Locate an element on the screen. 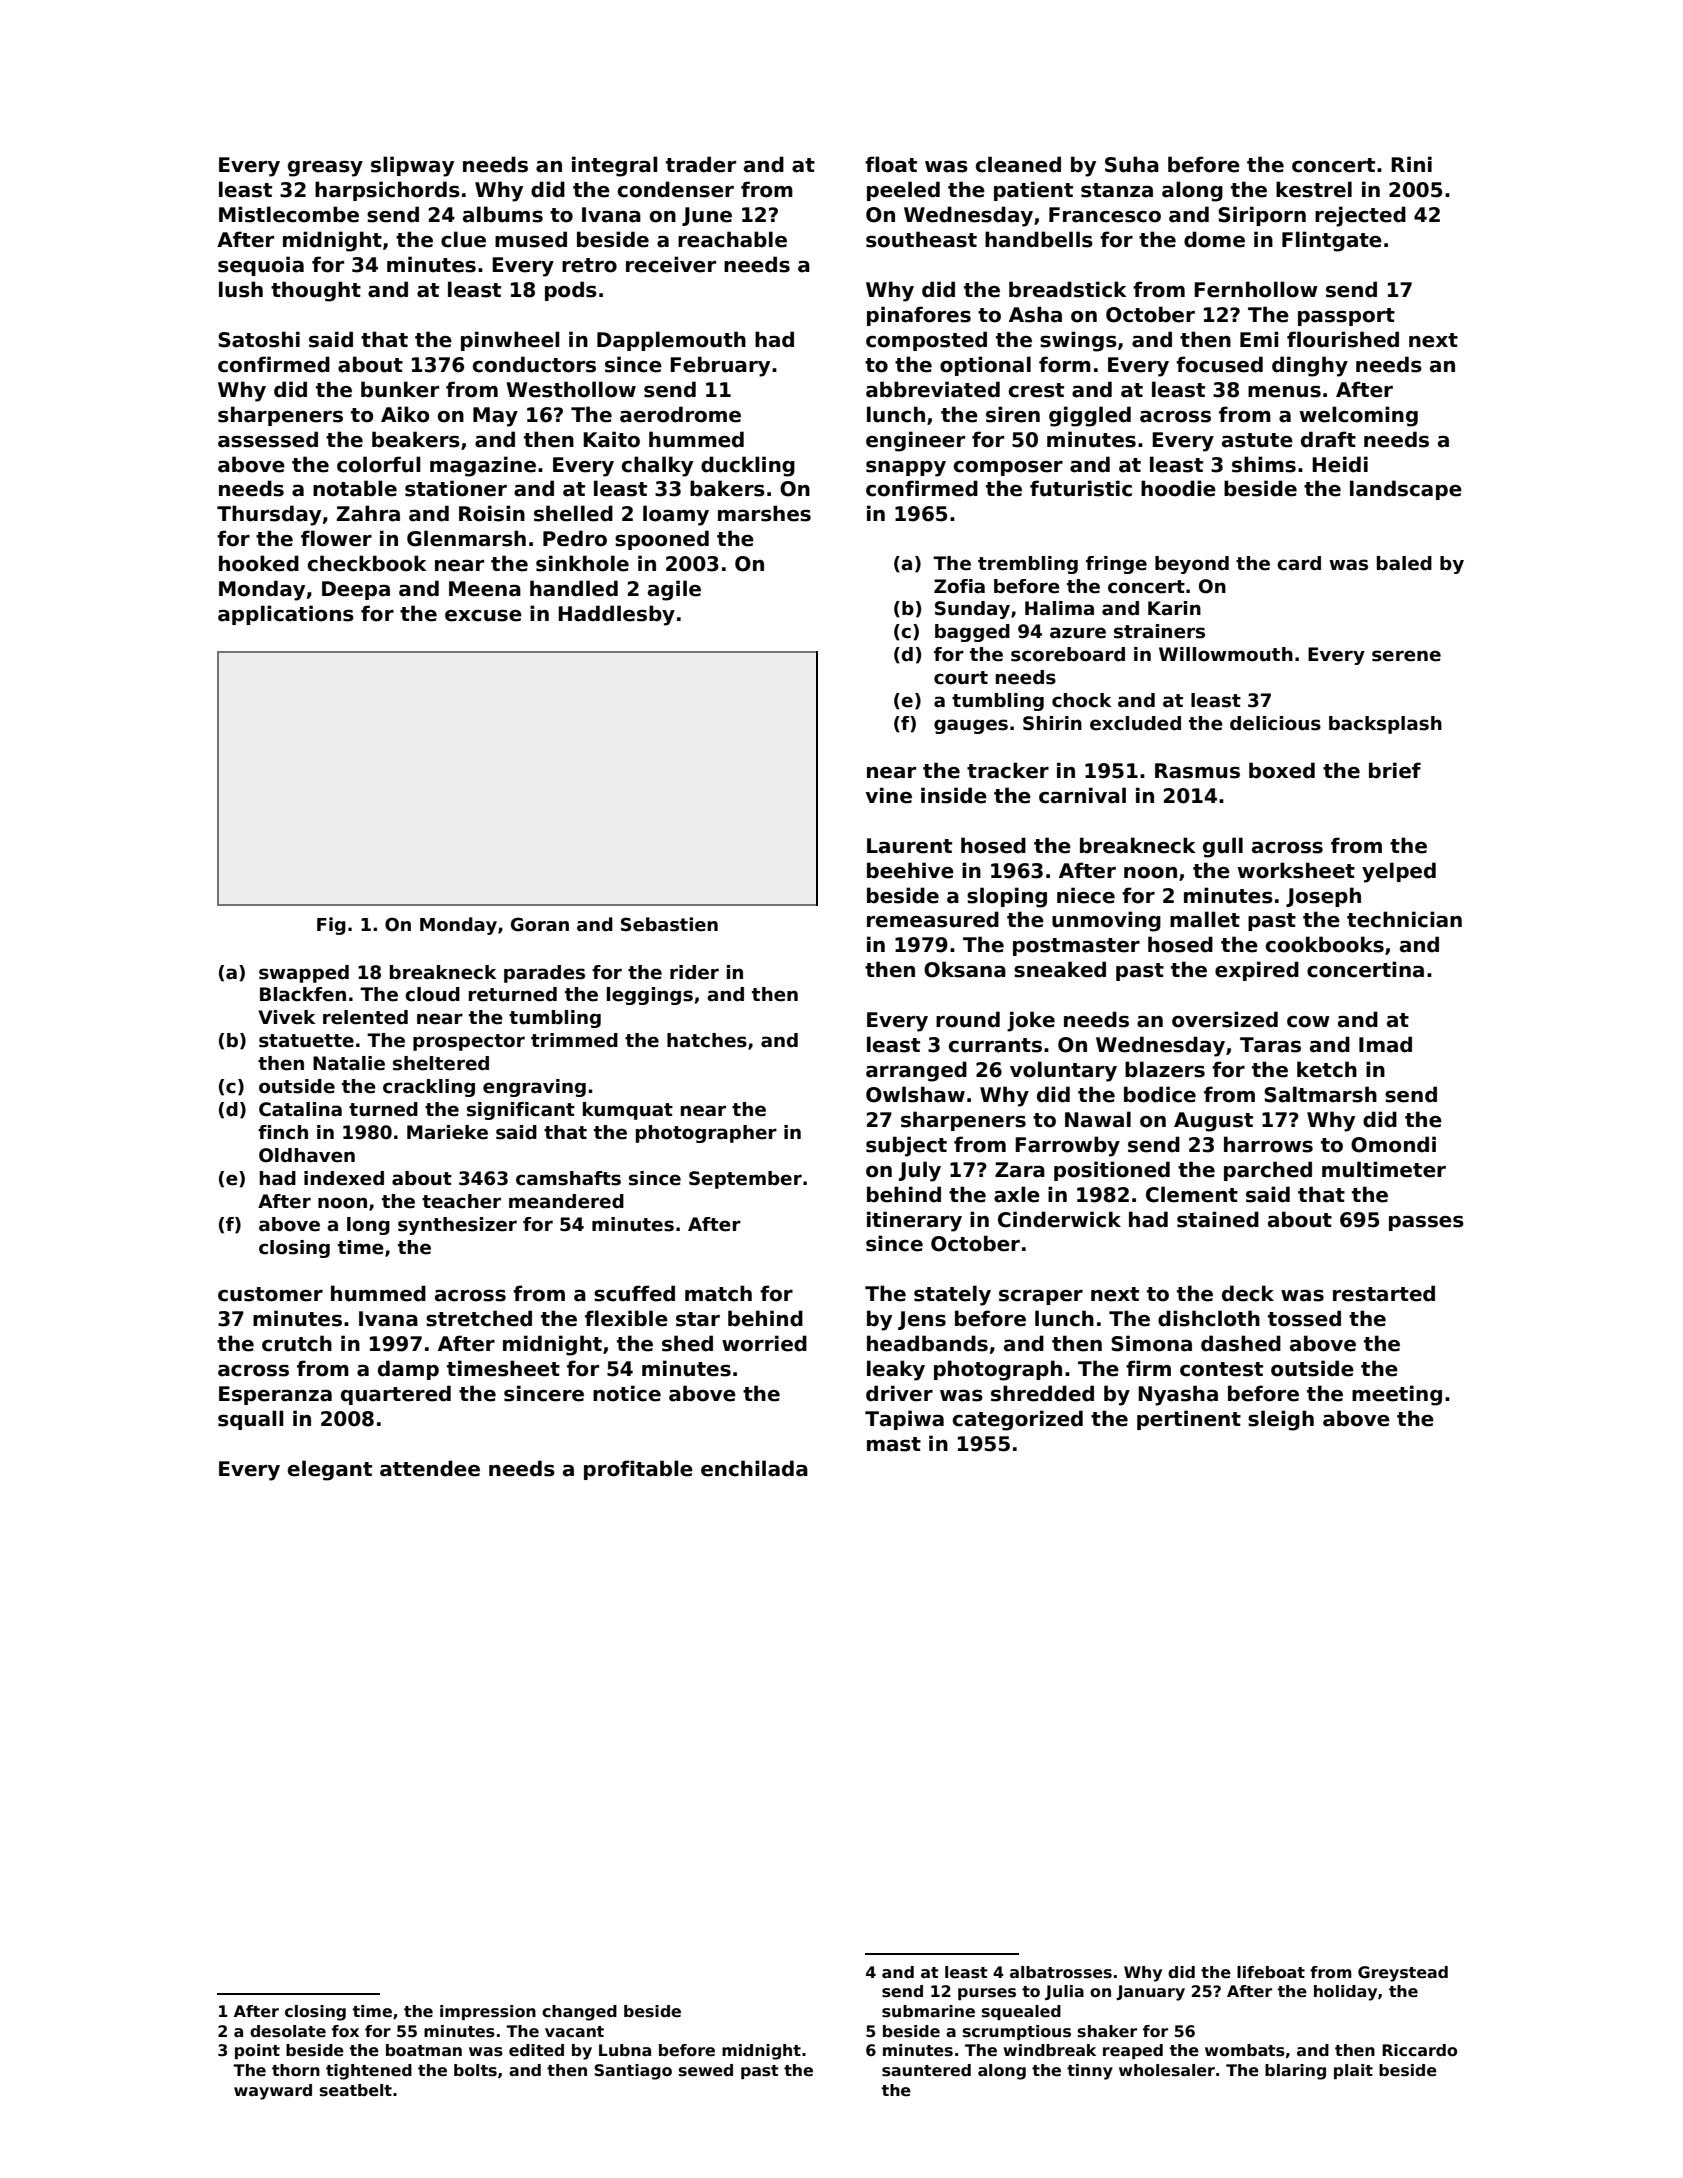 This screenshot has height=2178, width=1683. snappy is located at coordinates (906, 469).
